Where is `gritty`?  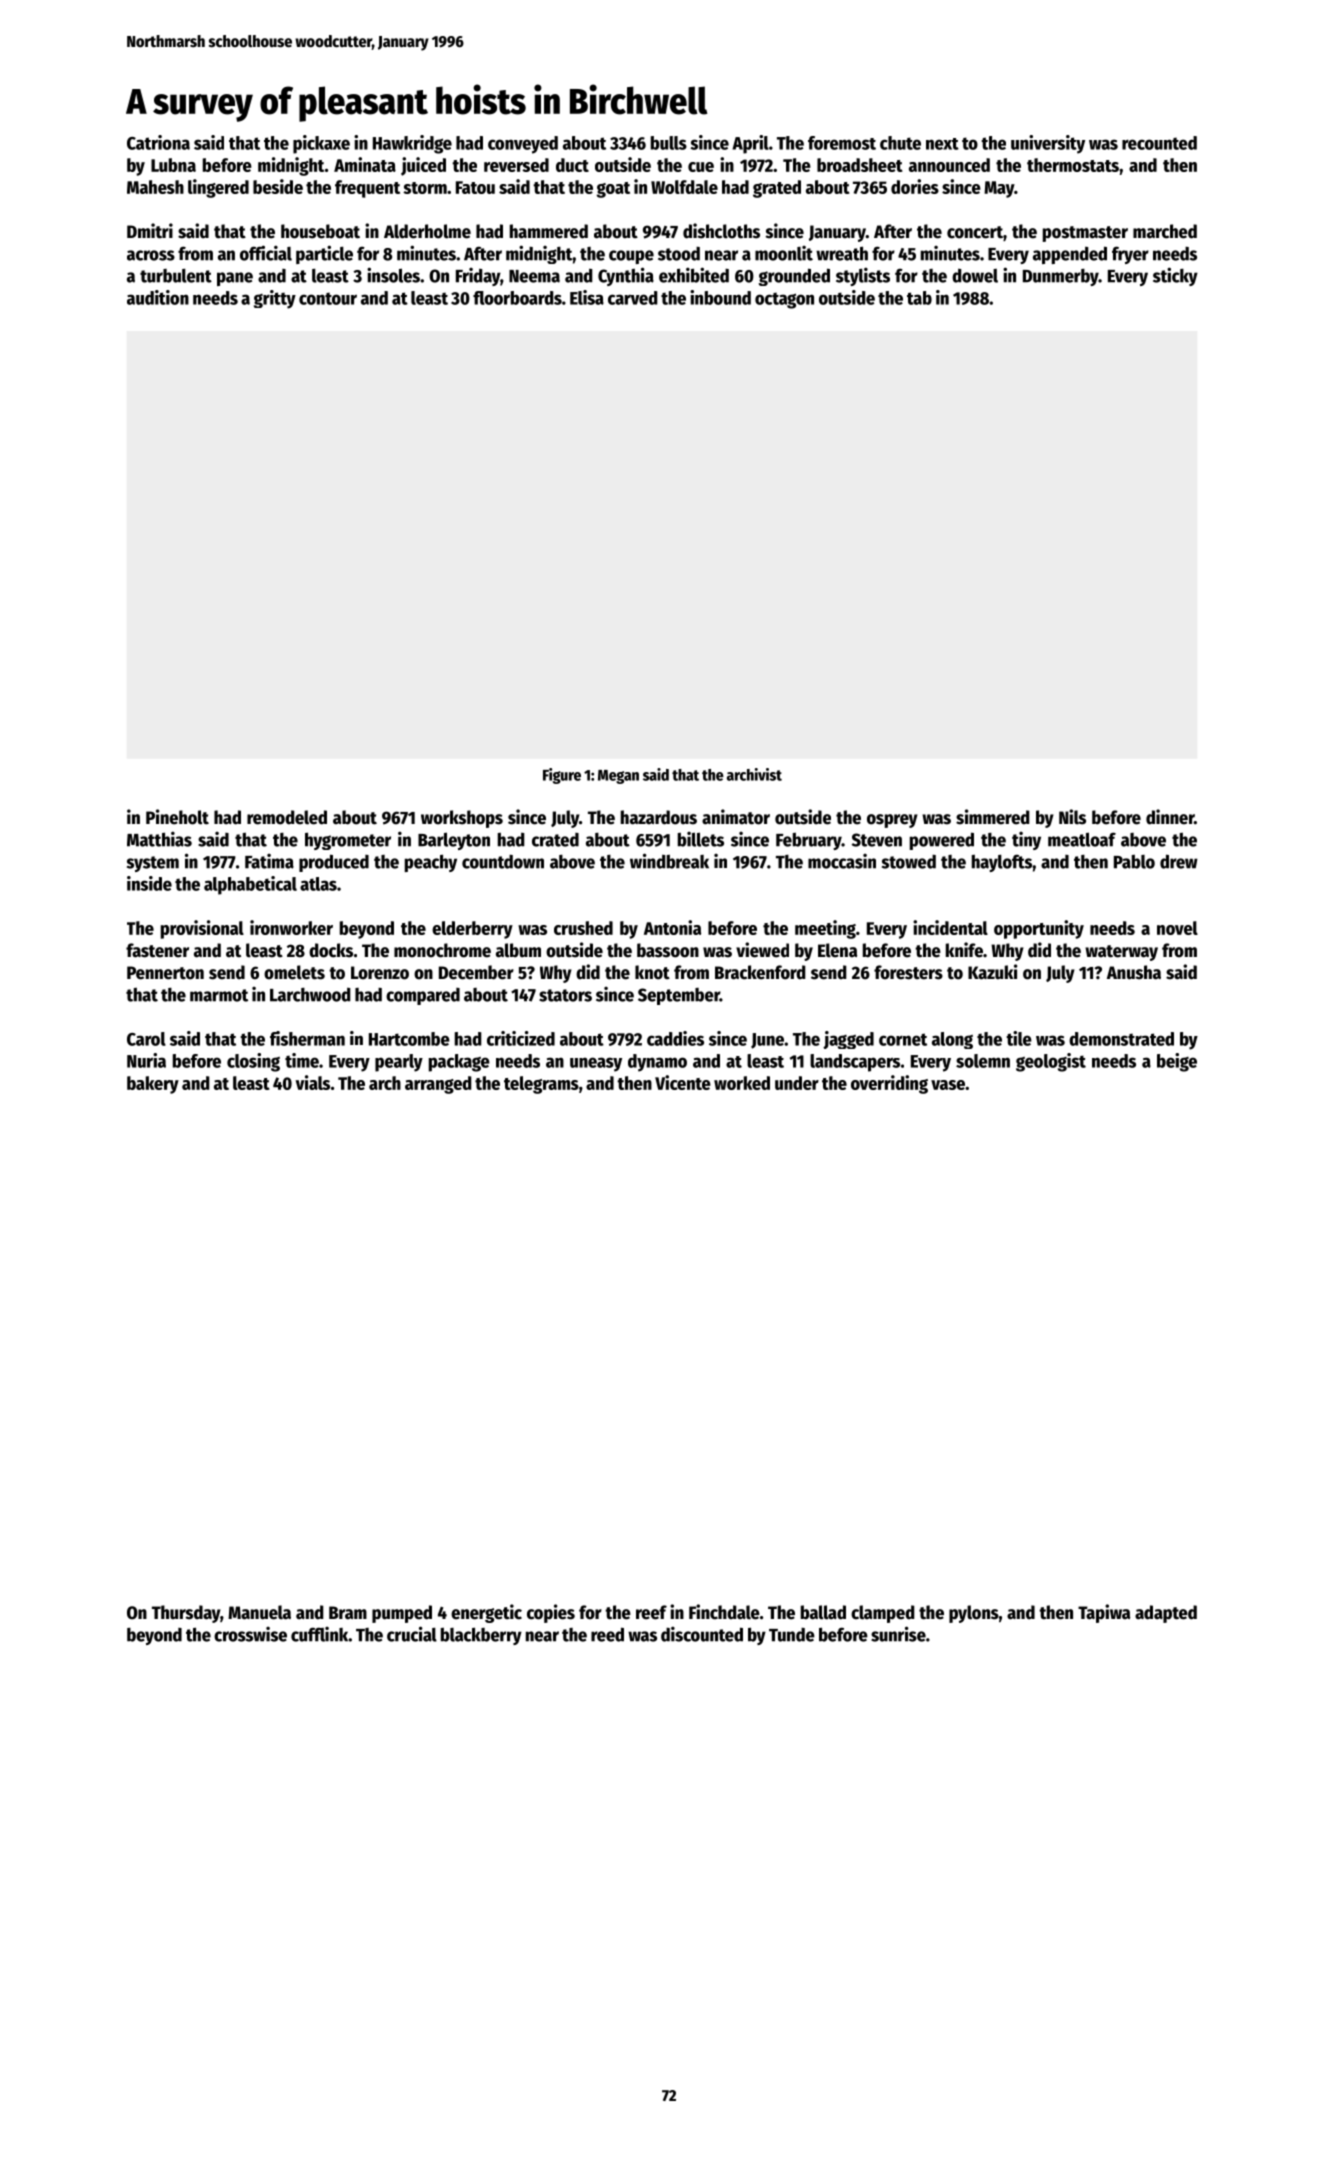 gritty is located at coordinates (275, 299).
